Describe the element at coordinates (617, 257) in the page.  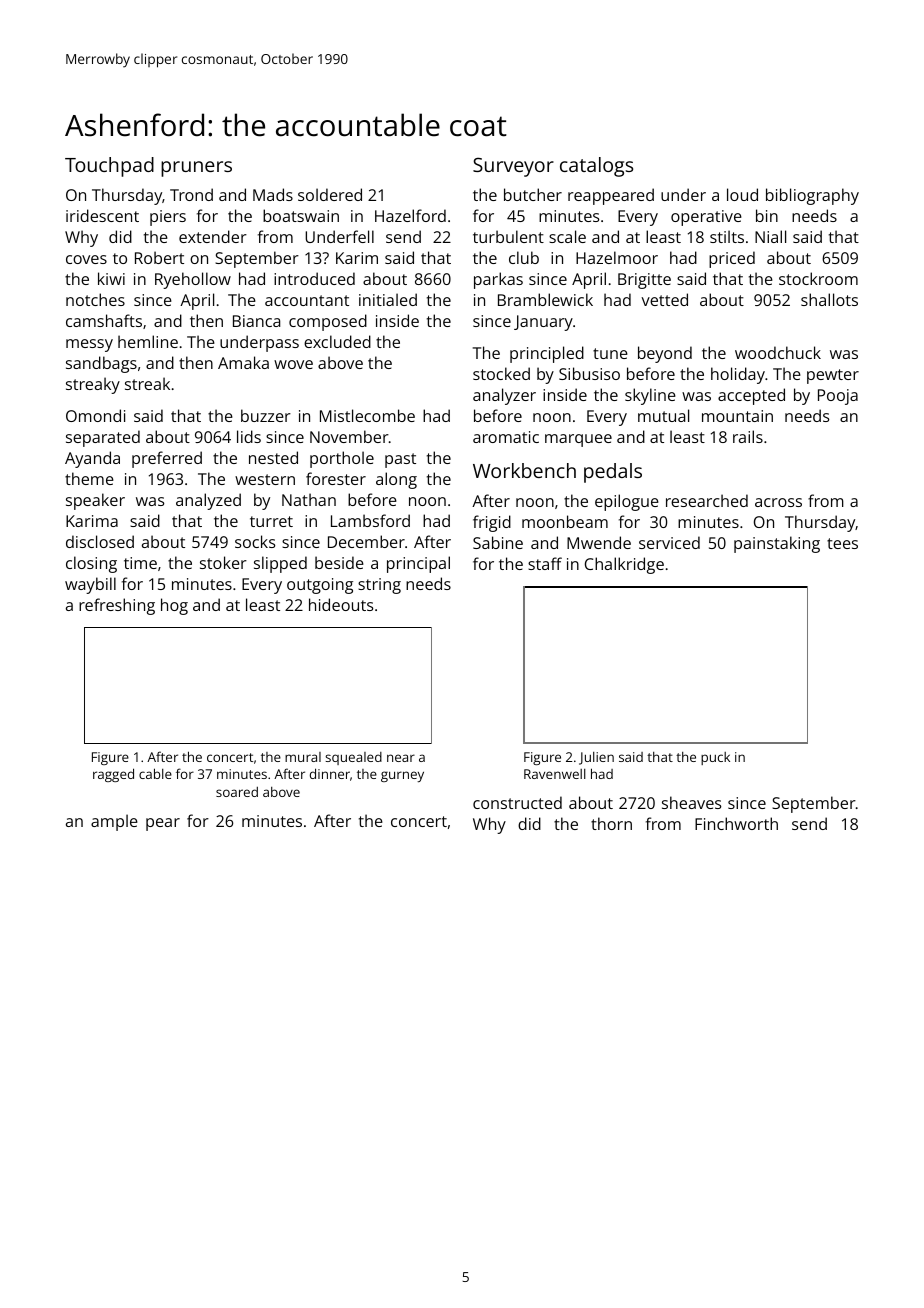
I see `Hazelmoor` at that location.
